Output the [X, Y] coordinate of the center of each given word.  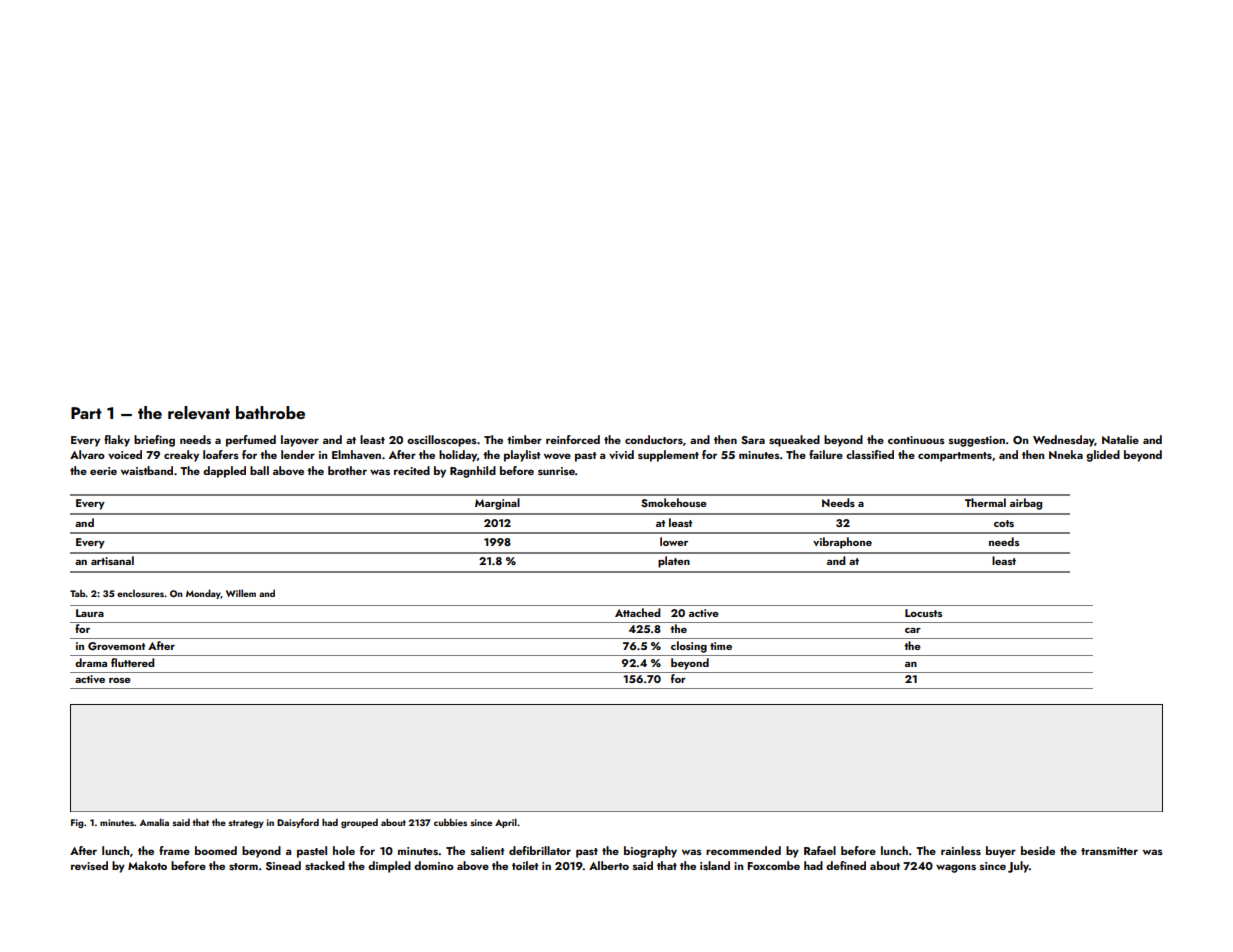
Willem [241, 593]
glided [1103, 456]
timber [524, 439]
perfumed [251, 441]
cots [1004, 523]
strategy [246, 824]
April [506, 823]
